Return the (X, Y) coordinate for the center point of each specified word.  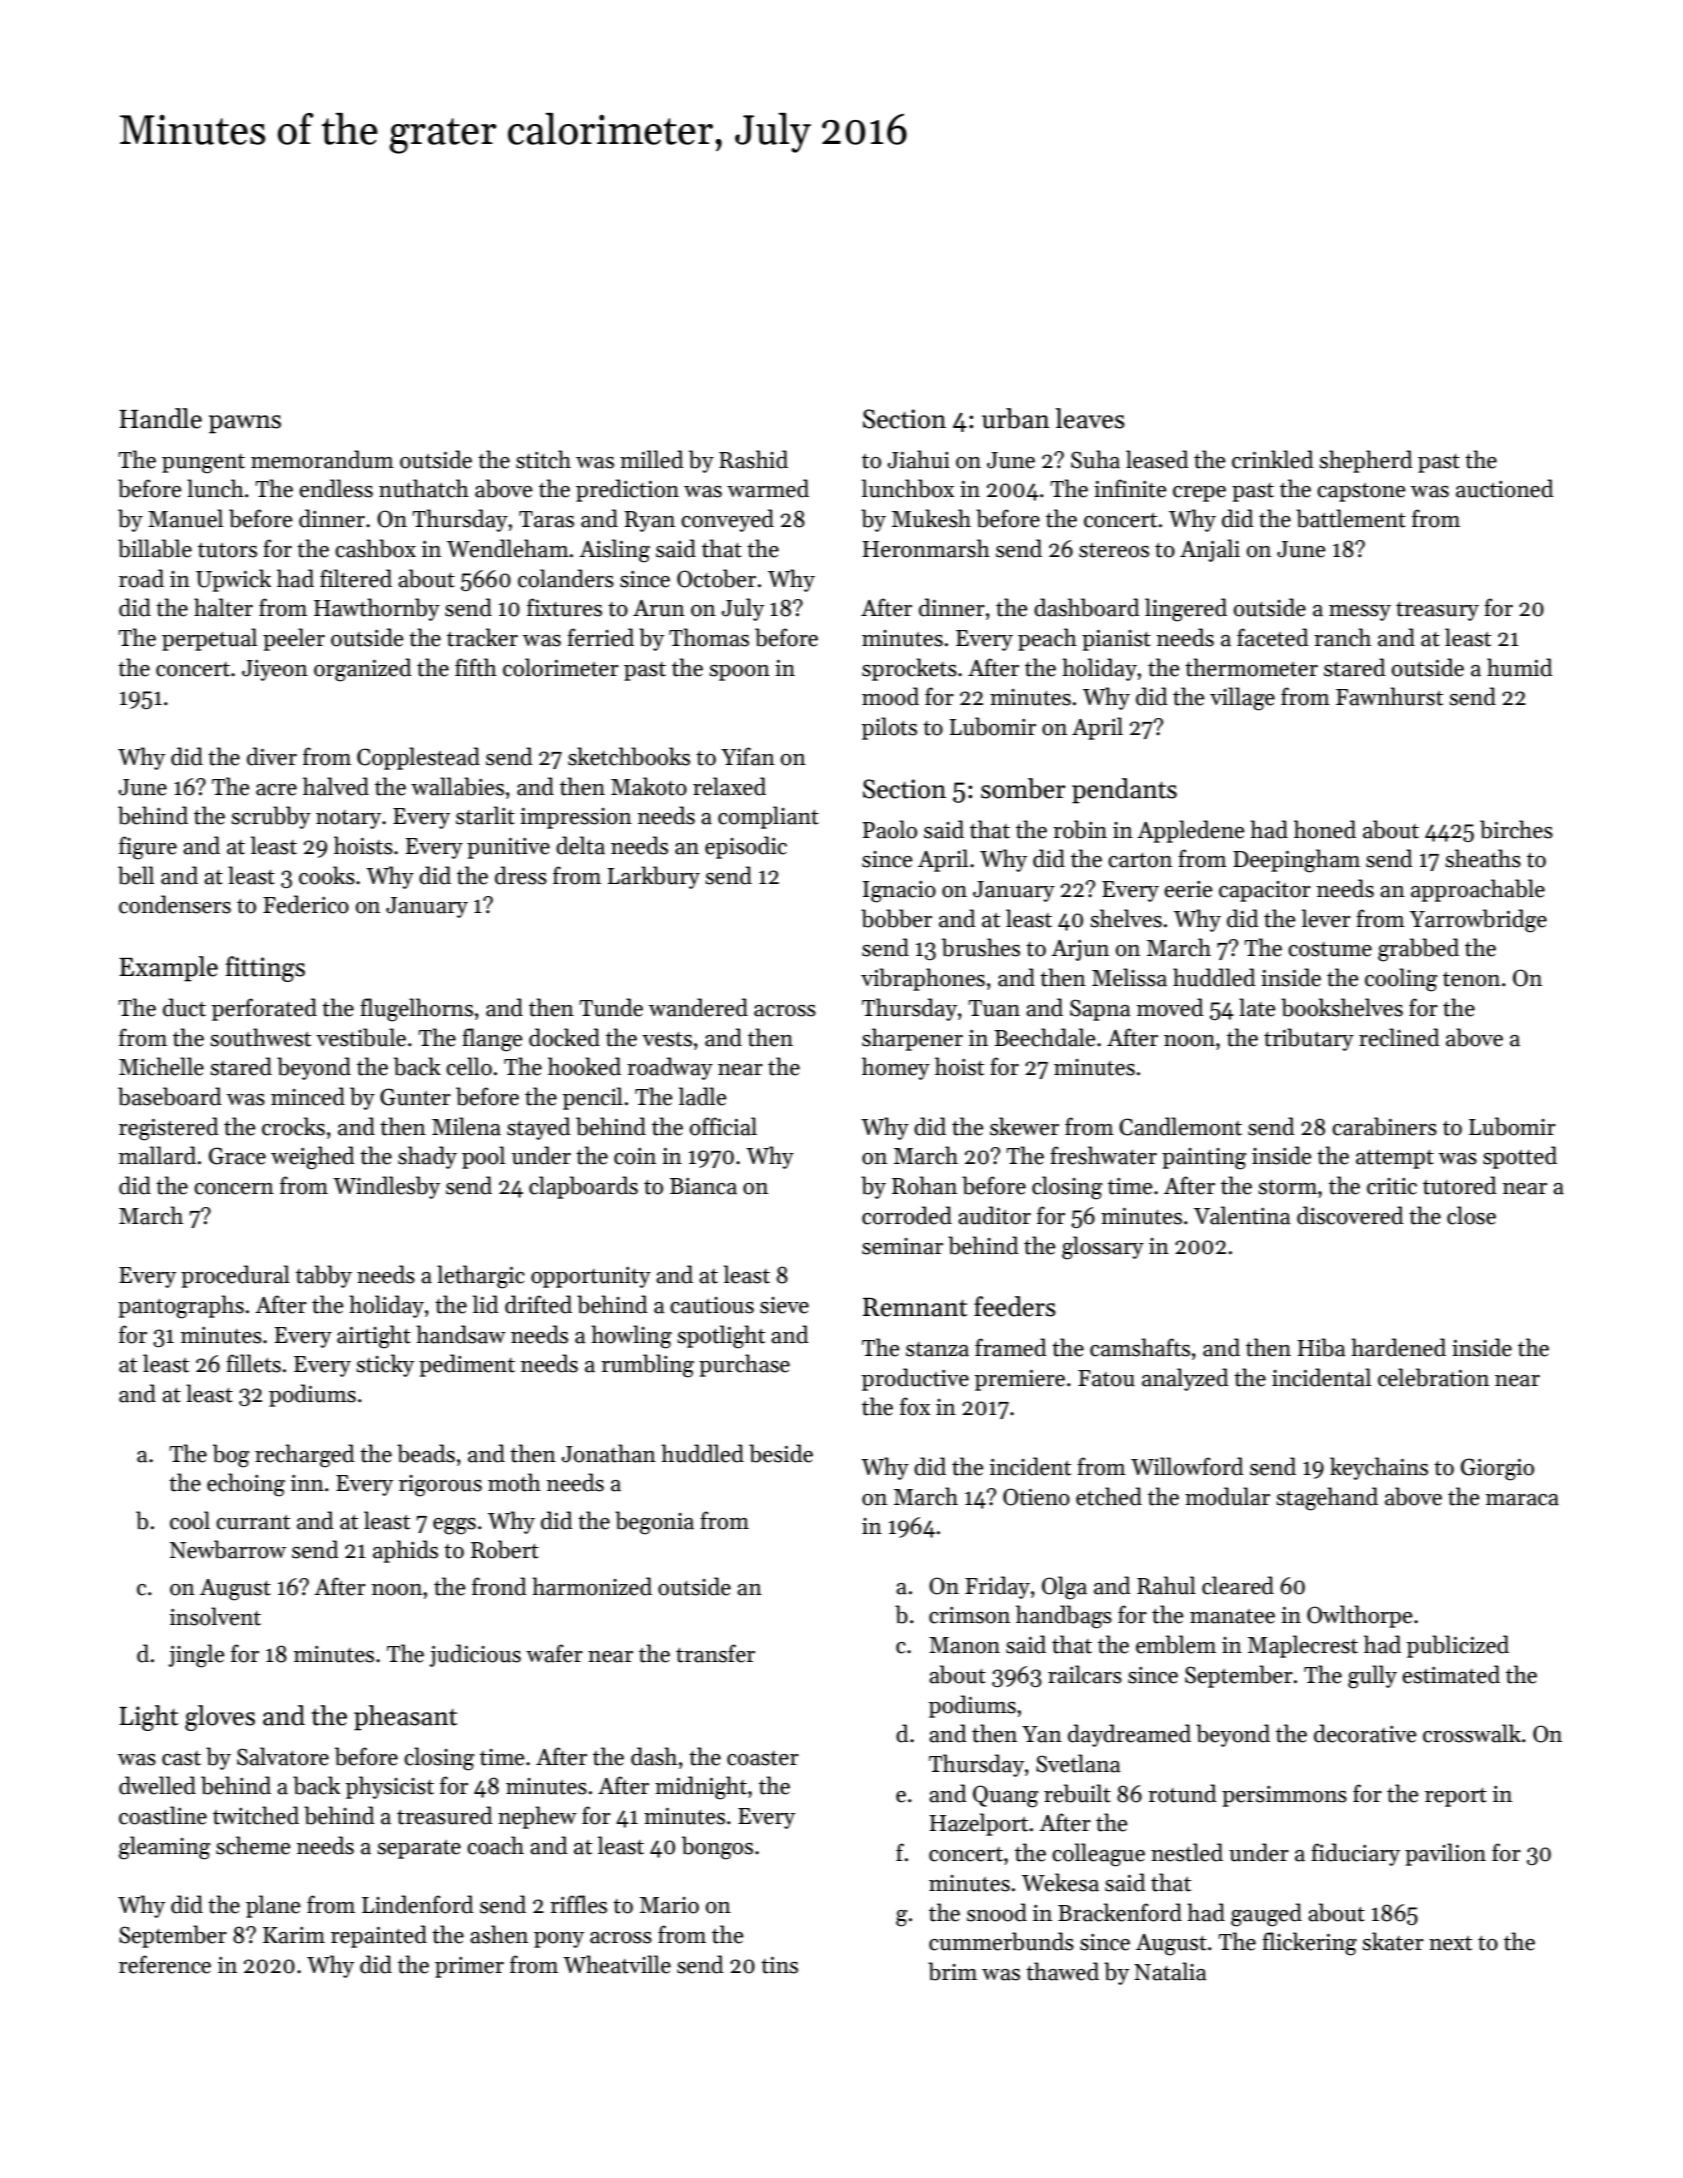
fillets (253, 1363)
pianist (1116, 640)
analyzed (1185, 1379)
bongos (717, 1848)
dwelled (157, 1785)
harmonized (592, 1586)
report (1456, 1797)
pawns (245, 424)
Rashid (753, 459)
